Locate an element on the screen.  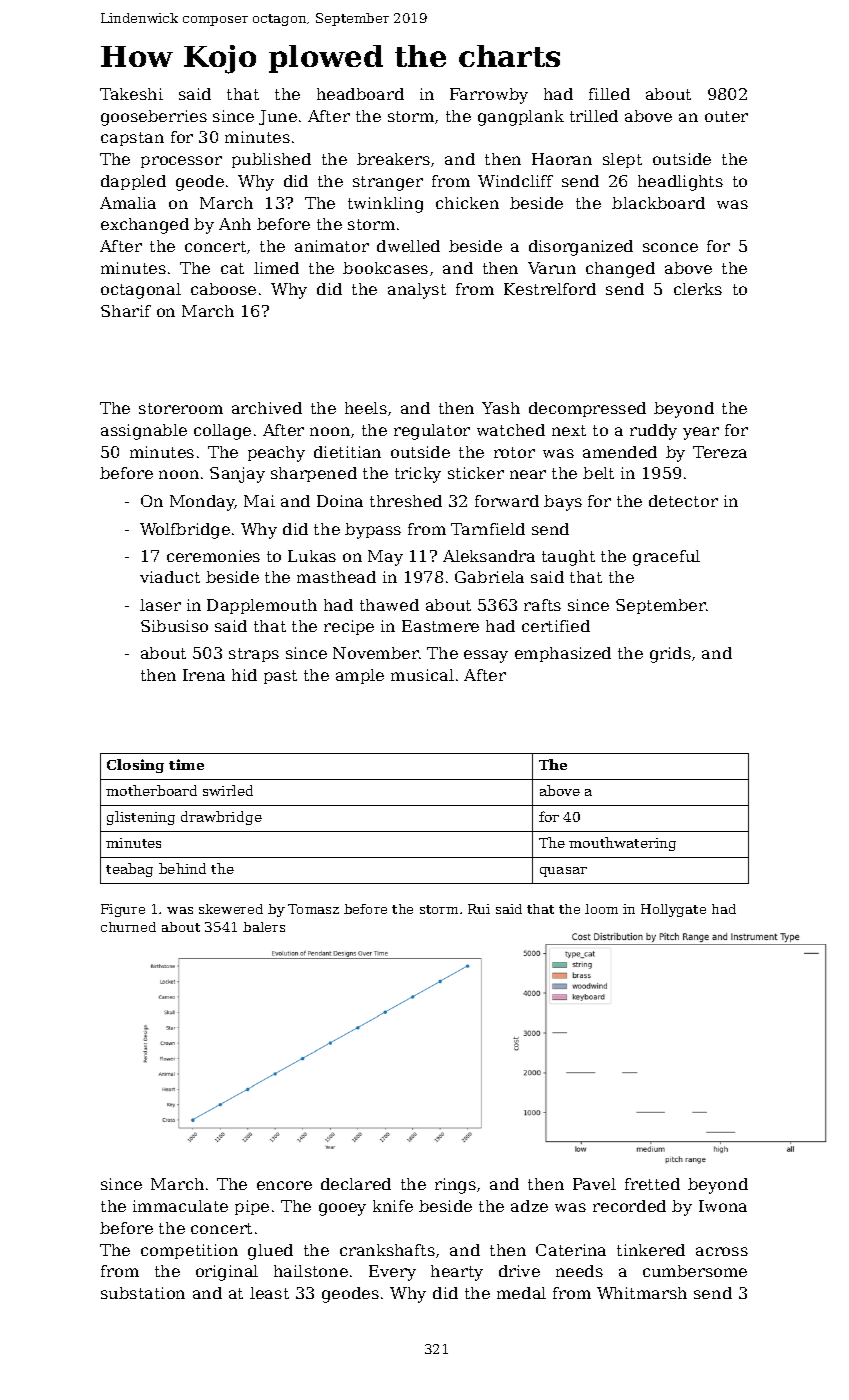
mouthwatering is located at coordinates (622, 844).
